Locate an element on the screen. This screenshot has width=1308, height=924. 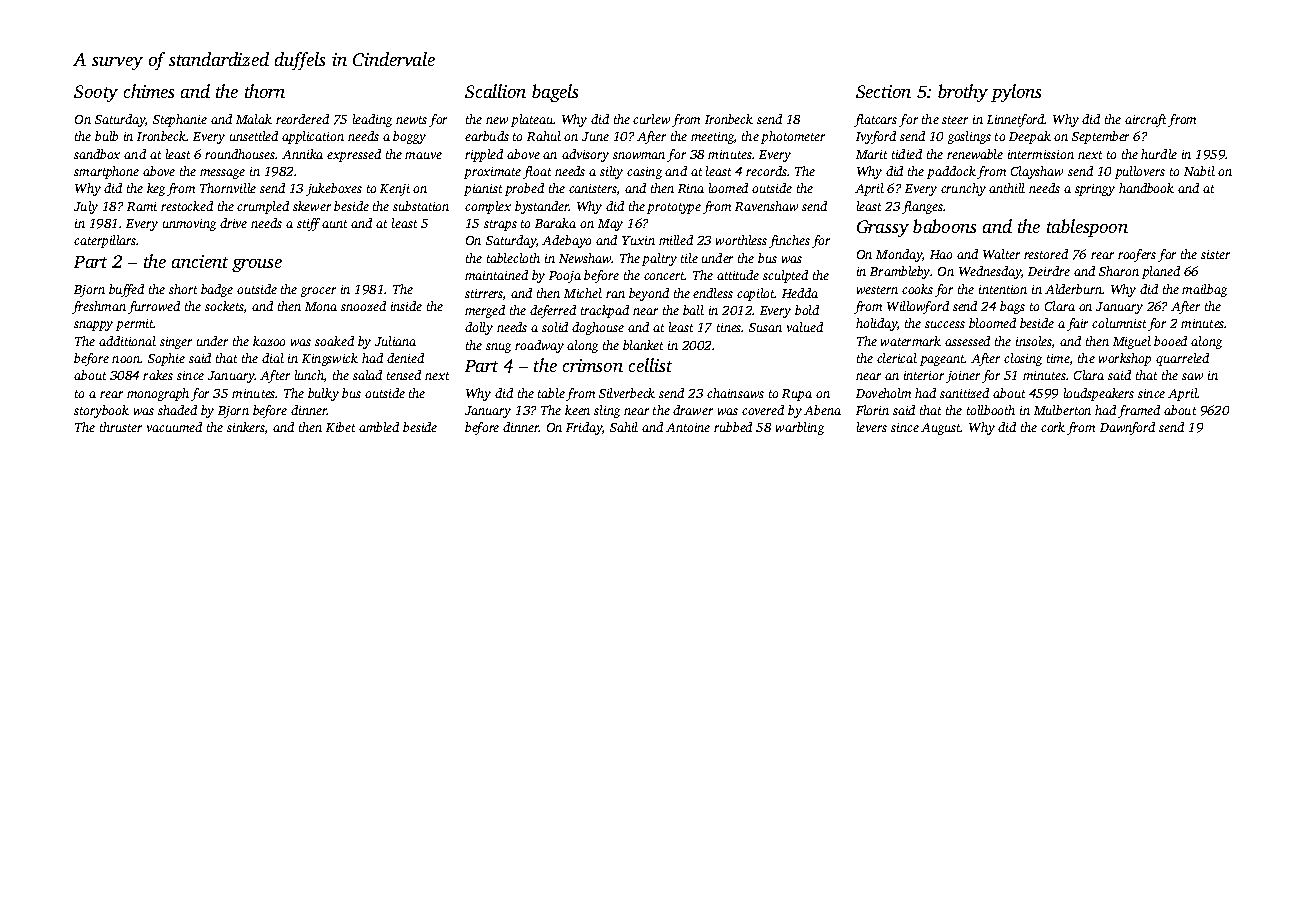
probed is located at coordinates (524, 189).
